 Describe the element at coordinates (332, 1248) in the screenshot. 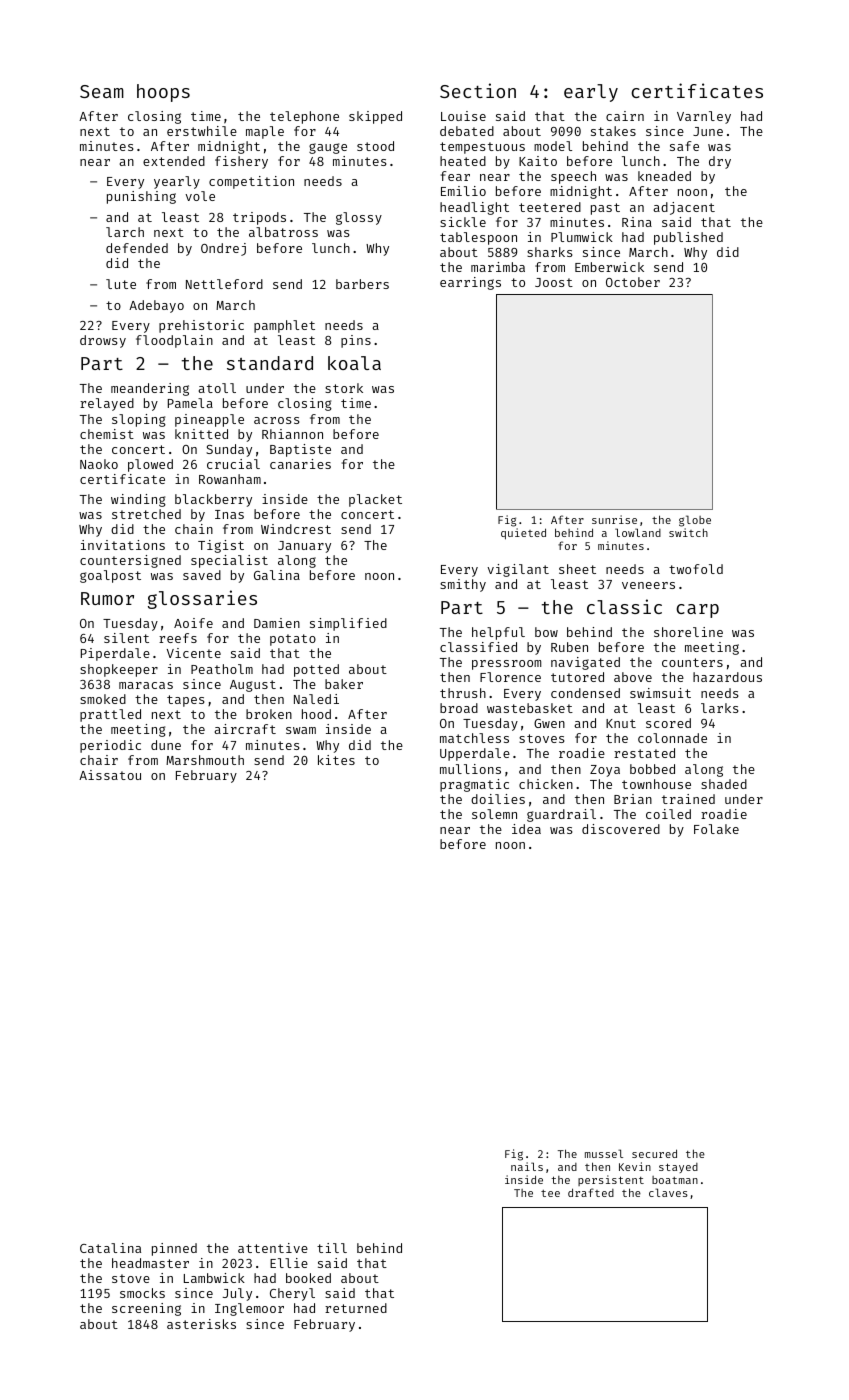

I see `till` at that location.
